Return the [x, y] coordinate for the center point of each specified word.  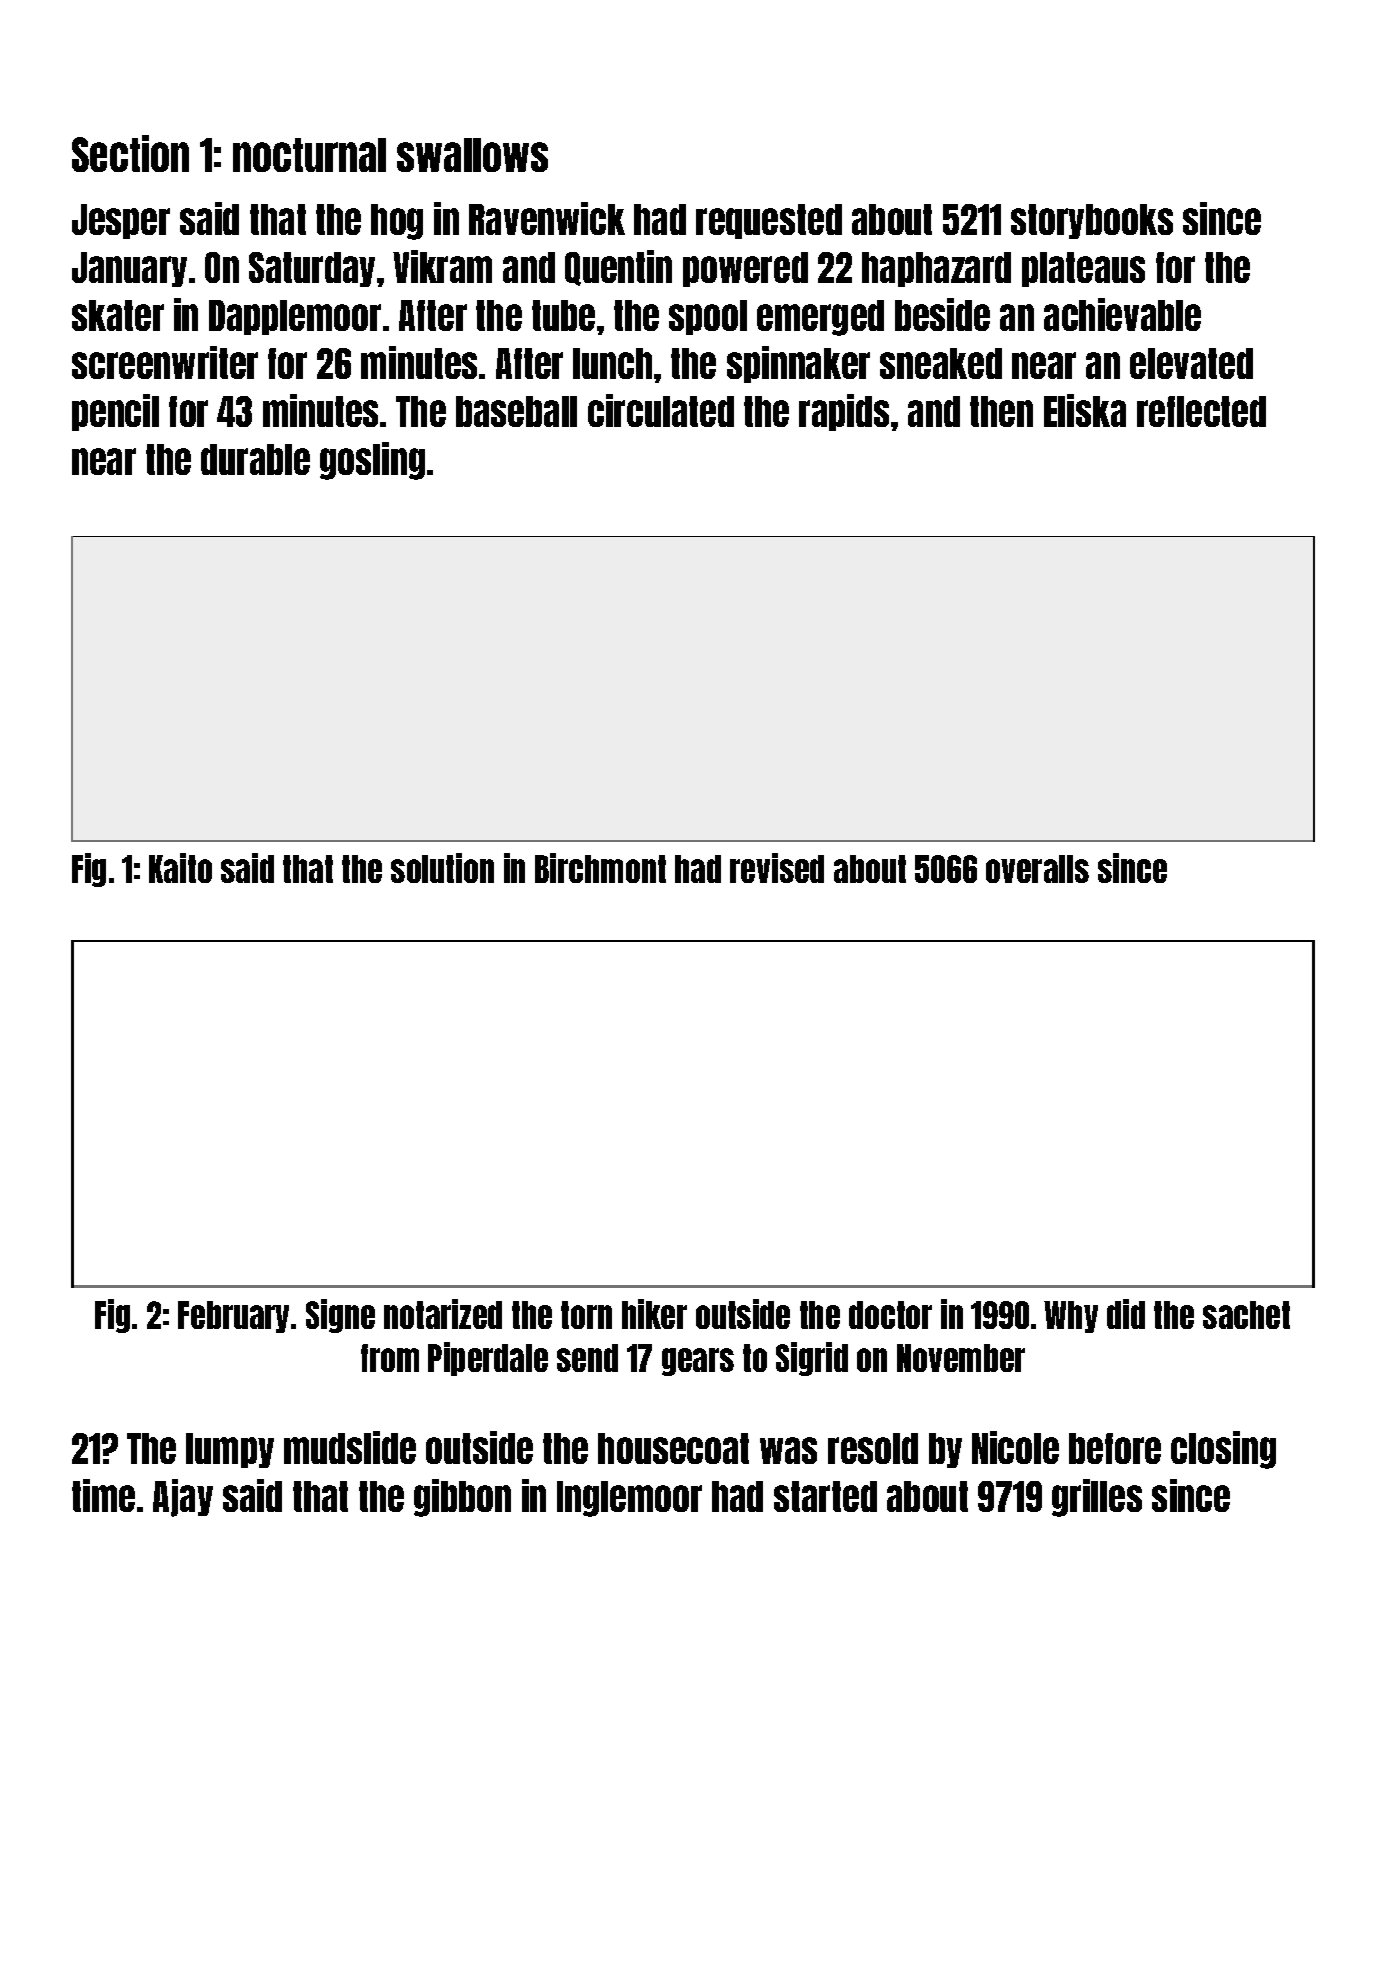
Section [130, 153]
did [1126, 1314]
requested [769, 221]
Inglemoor [629, 1499]
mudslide [350, 1447]
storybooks [1092, 221]
